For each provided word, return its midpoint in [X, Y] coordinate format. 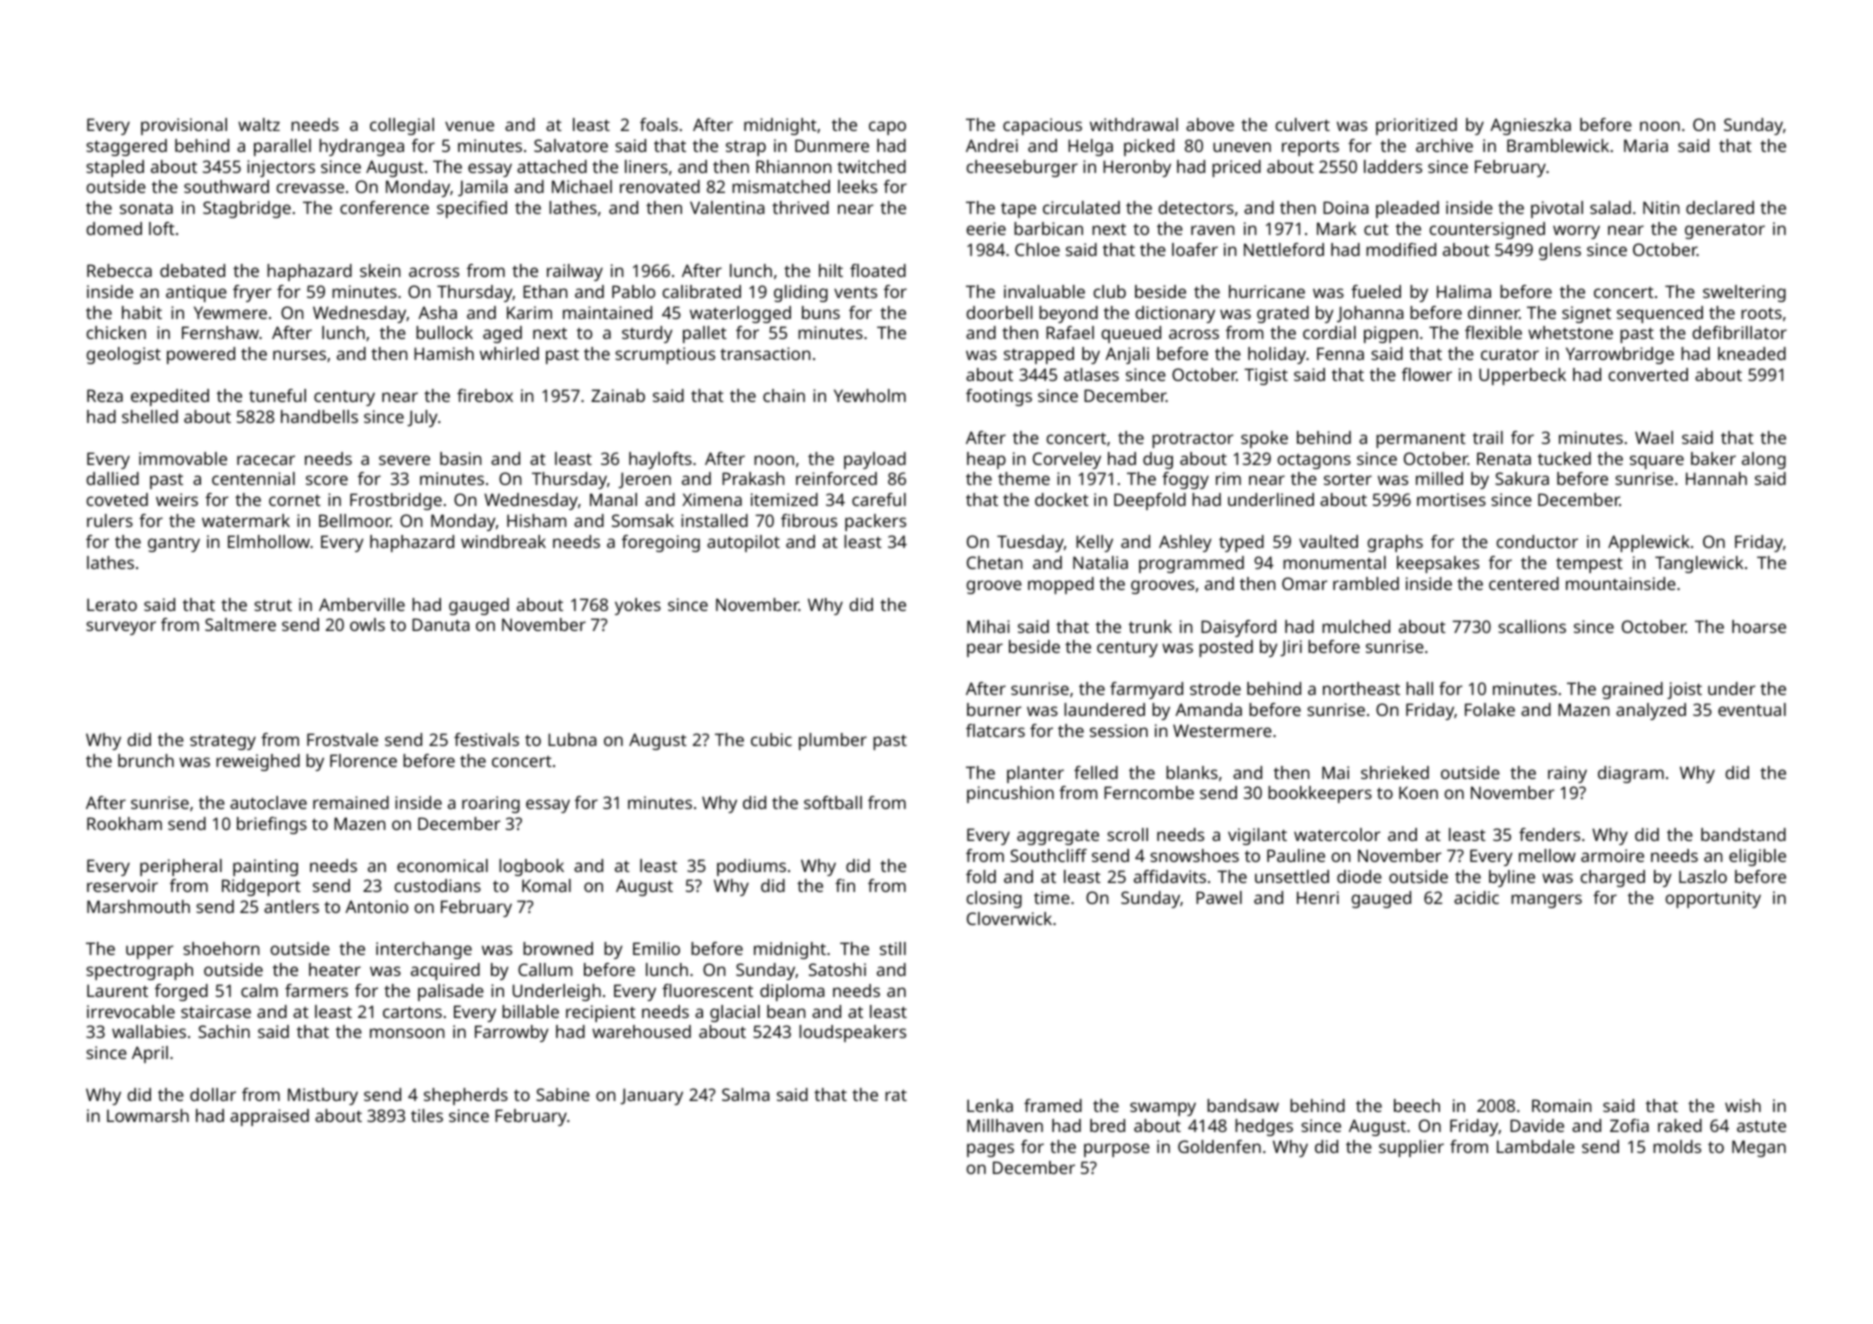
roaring [491, 804]
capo [887, 128]
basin [461, 458]
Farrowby [512, 1033]
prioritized [1416, 126]
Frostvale [342, 739]
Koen [1418, 792]
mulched [1356, 626]
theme [1024, 478]
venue [469, 126]
